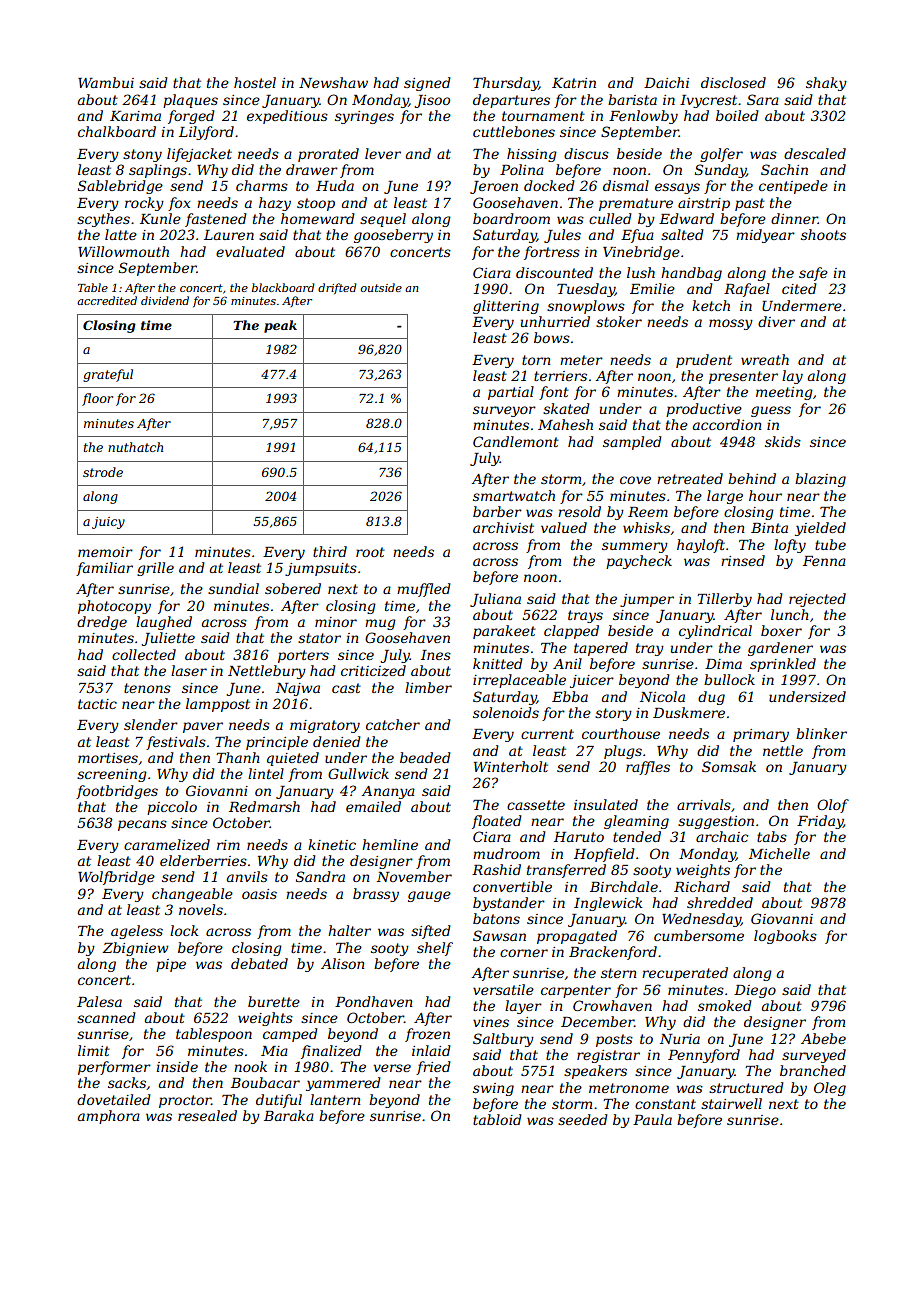  Describe the element at coordinates (763, 99) in the screenshot. I see `Sara` at that location.
